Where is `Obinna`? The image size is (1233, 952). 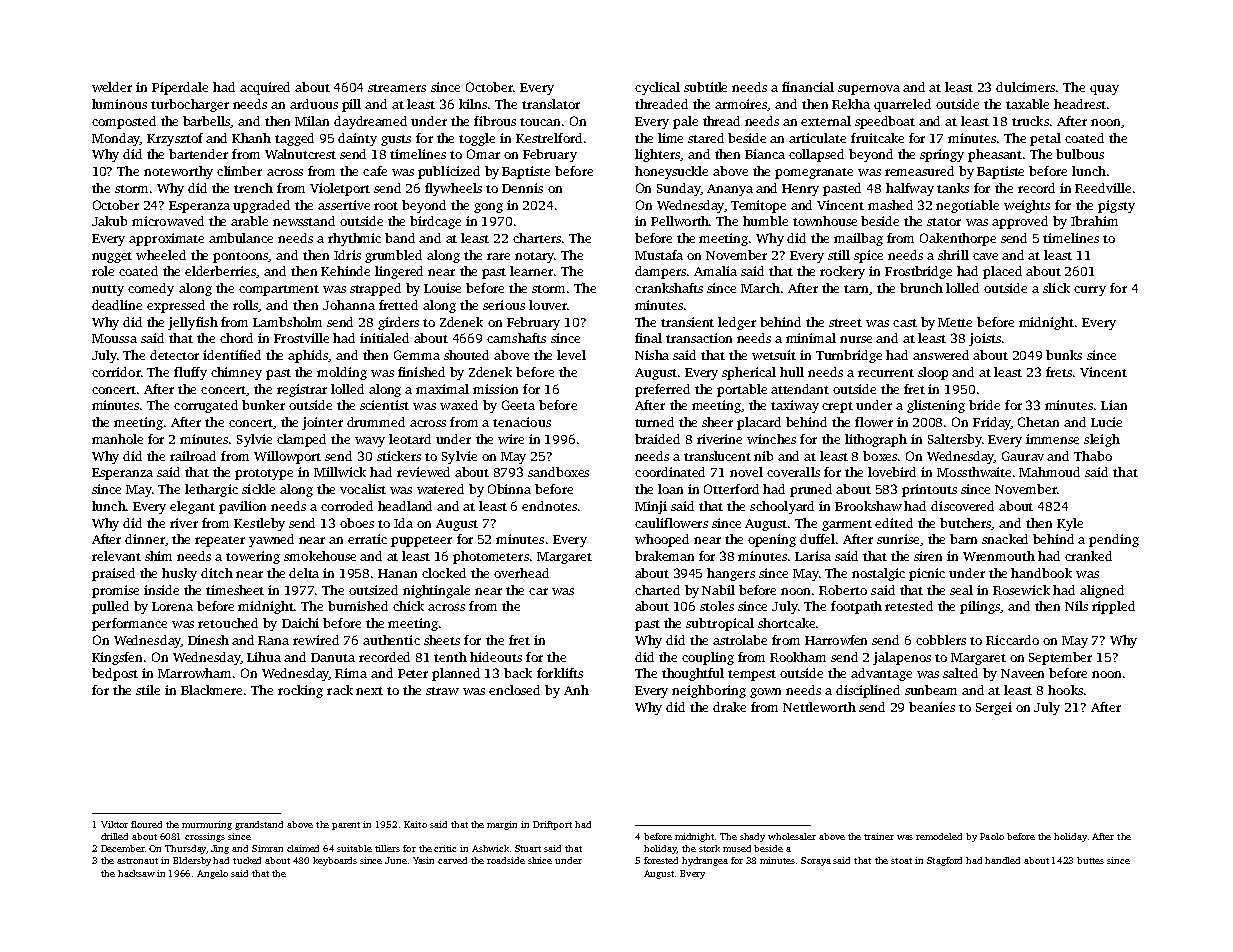
Obinna is located at coordinates (509, 489).
